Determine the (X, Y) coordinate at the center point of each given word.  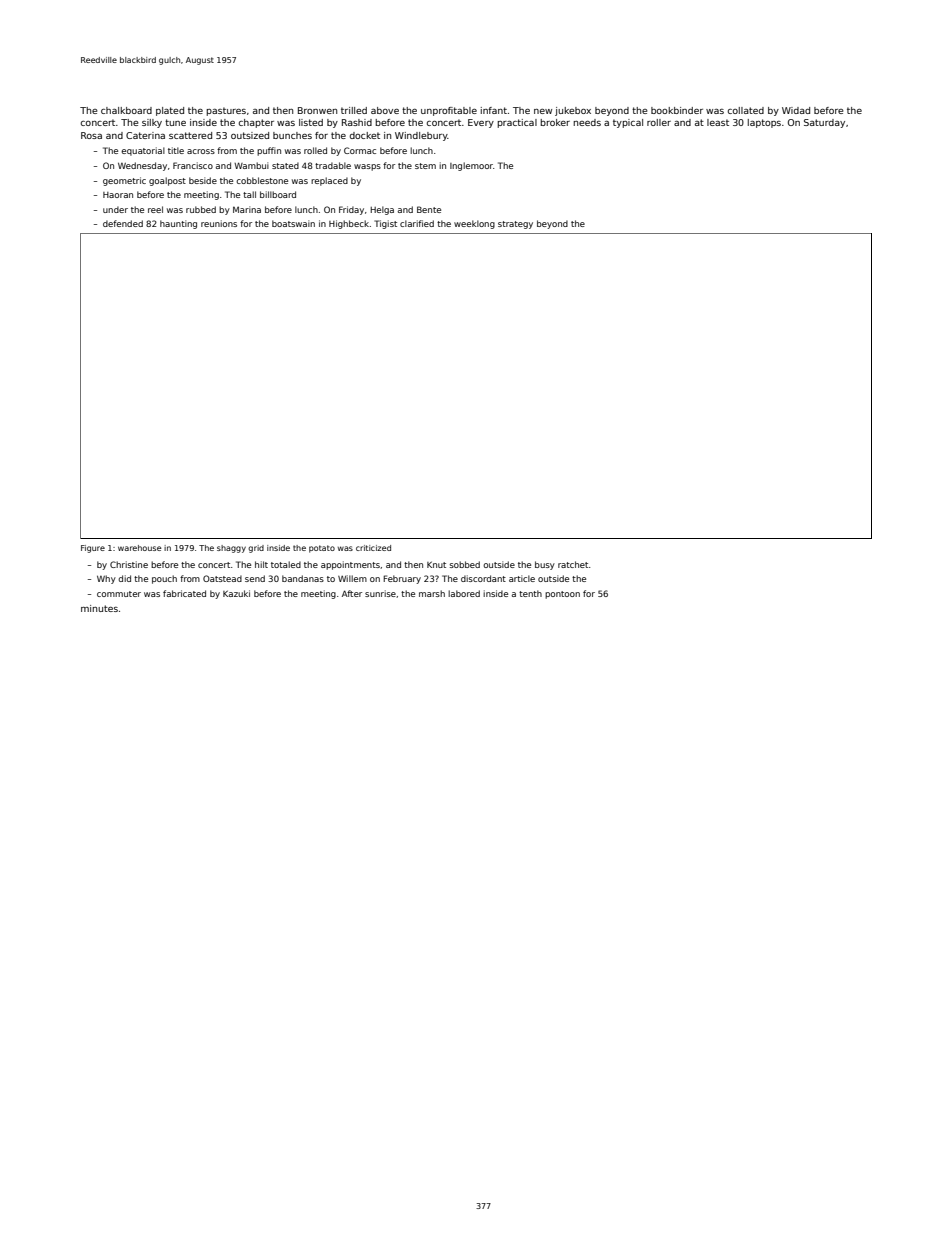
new (543, 111)
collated (746, 110)
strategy (515, 225)
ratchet (573, 564)
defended (123, 223)
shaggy (231, 549)
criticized (373, 548)
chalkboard (126, 110)
